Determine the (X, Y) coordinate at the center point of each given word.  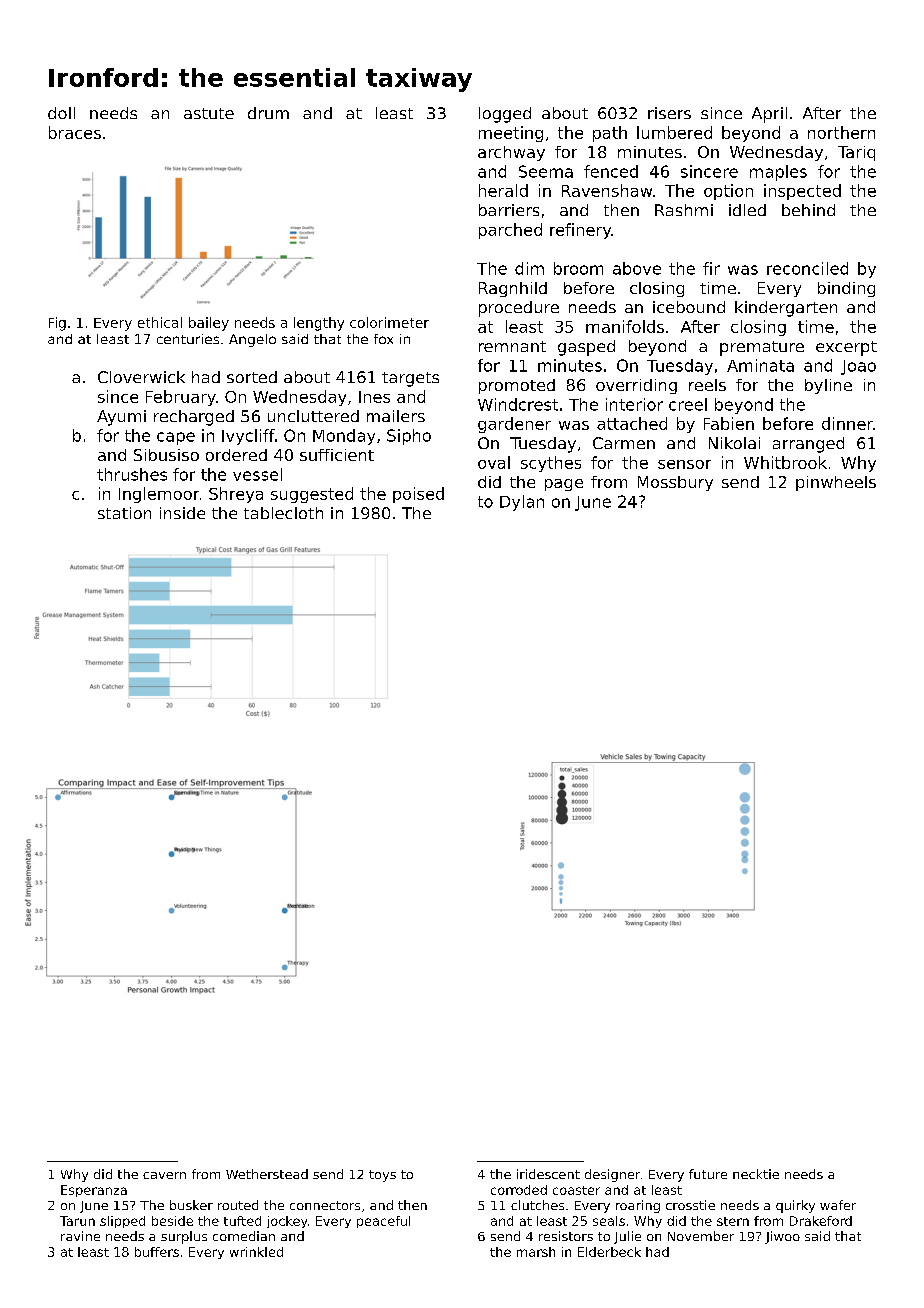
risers (669, 113)
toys (382, 1176)
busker (191, 1205)
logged (505, 115)
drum (268, 113)
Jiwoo (782, 1237)
